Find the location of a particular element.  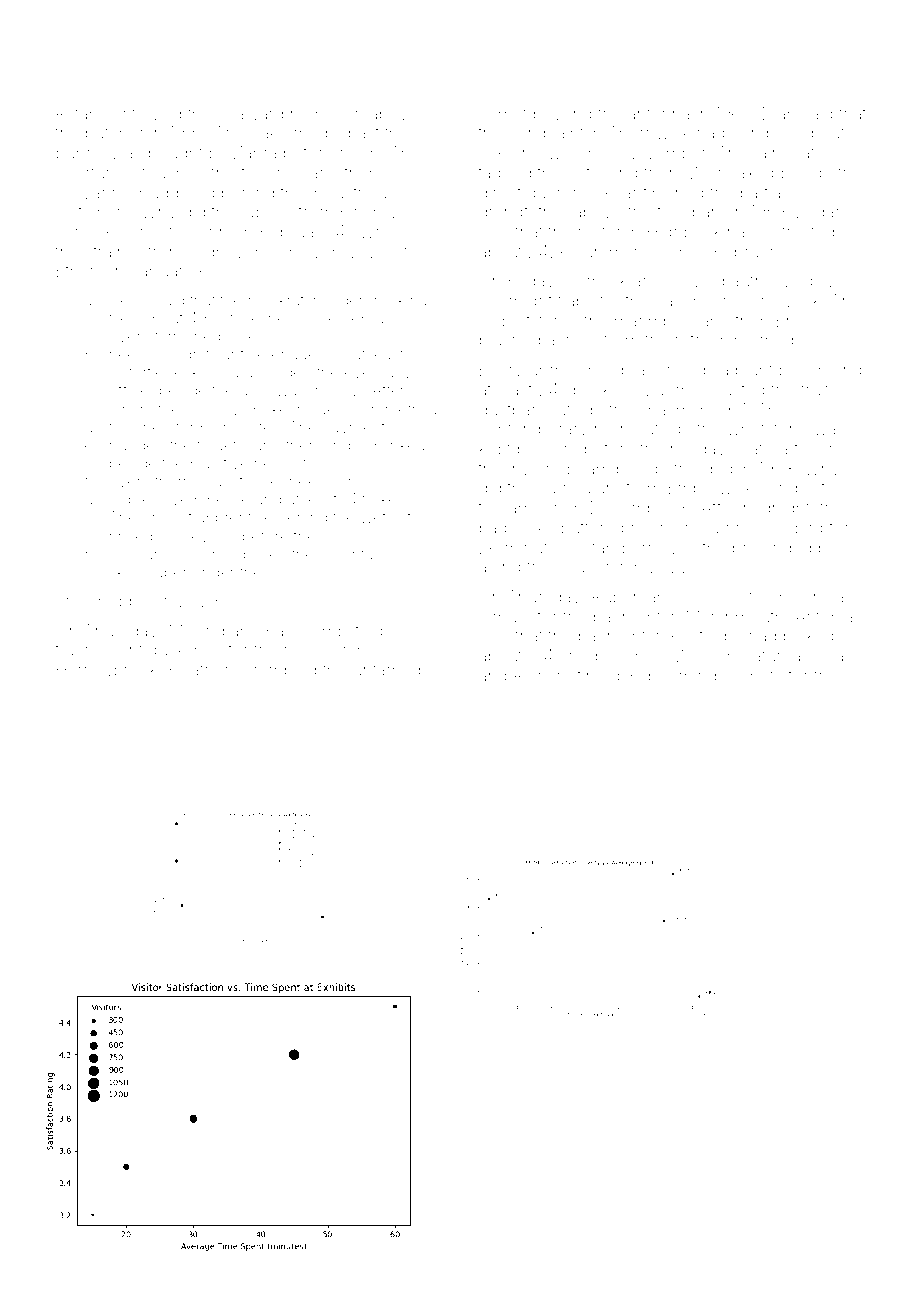

Dian is located at coordinates (779, 113).
